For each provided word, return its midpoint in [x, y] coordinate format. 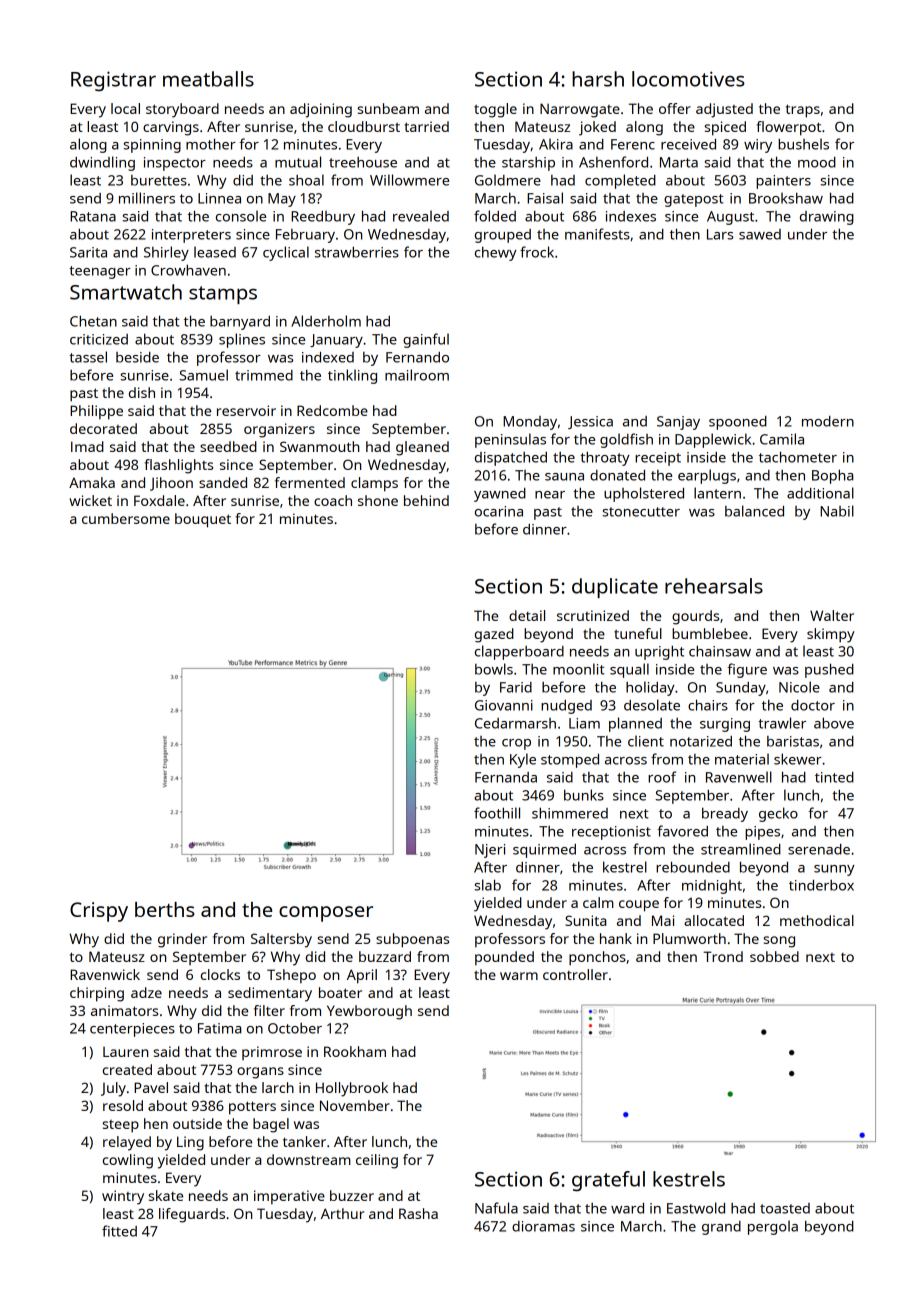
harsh [598, 79]
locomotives [688, 79]
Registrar [113, 81]
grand [721, 1228]
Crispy [99, 912]
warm [519, 976]
